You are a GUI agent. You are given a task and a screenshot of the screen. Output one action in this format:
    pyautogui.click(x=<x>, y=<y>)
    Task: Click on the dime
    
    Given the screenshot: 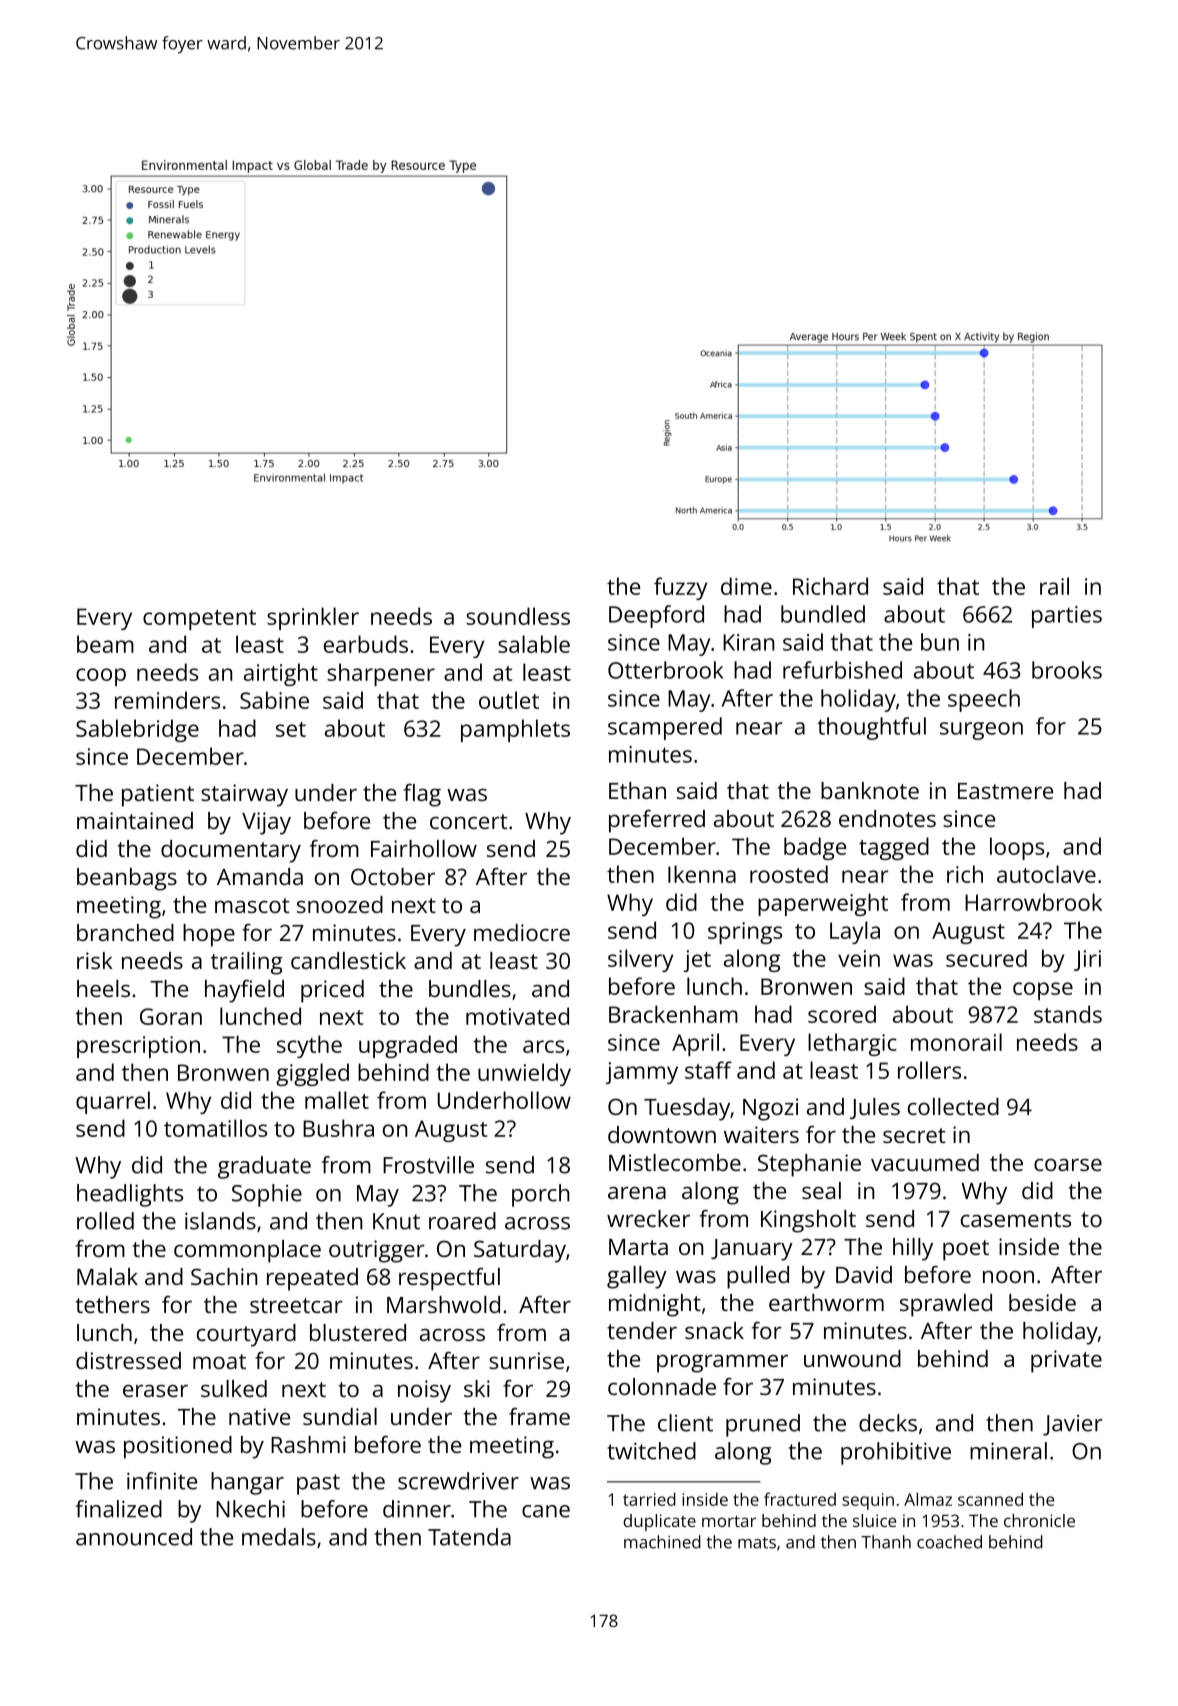 What is the action you would take?
    pyautogui.click(x=746, y=586)
